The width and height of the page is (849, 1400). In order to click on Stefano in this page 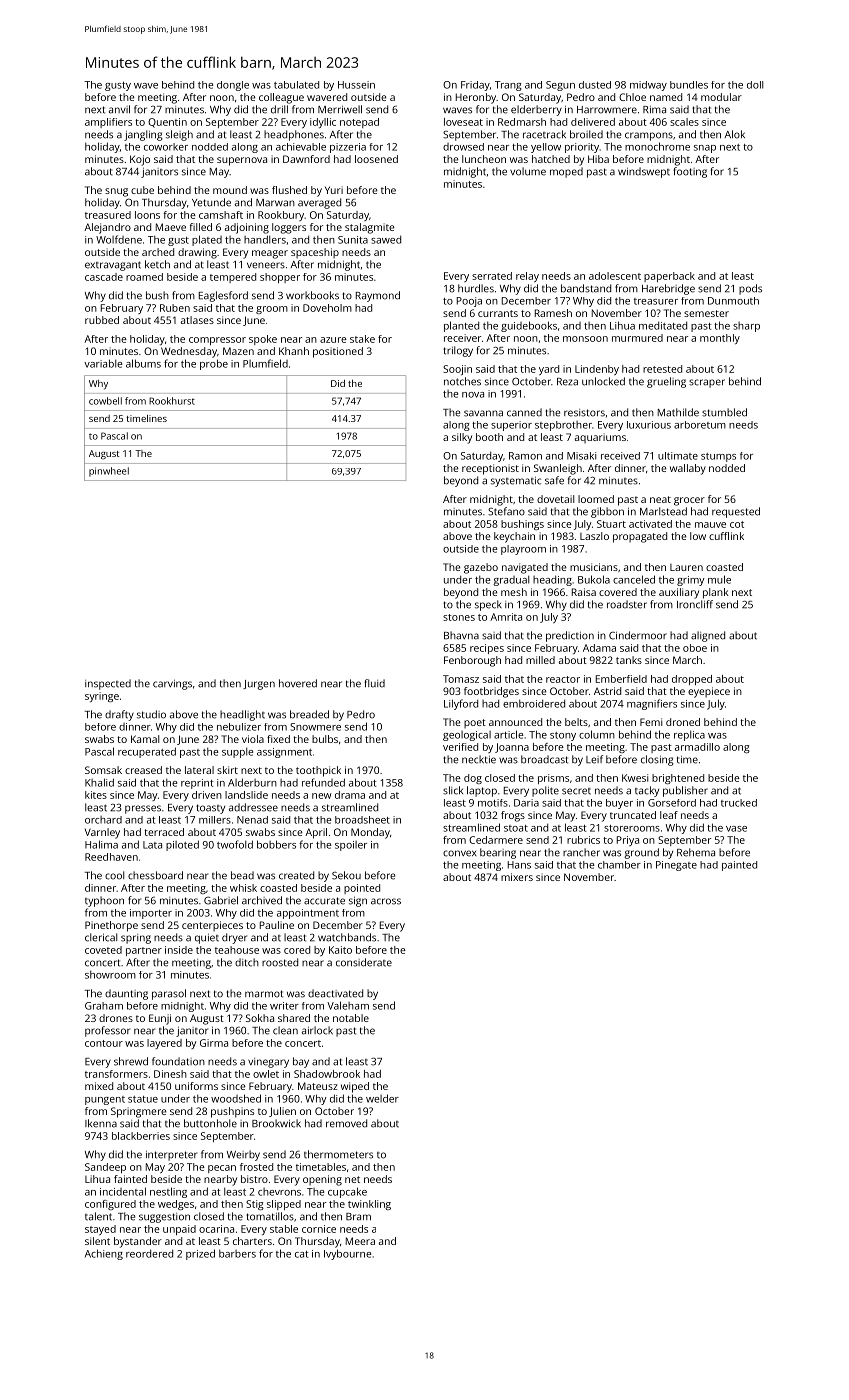, I will do `click(506, 511)`.
